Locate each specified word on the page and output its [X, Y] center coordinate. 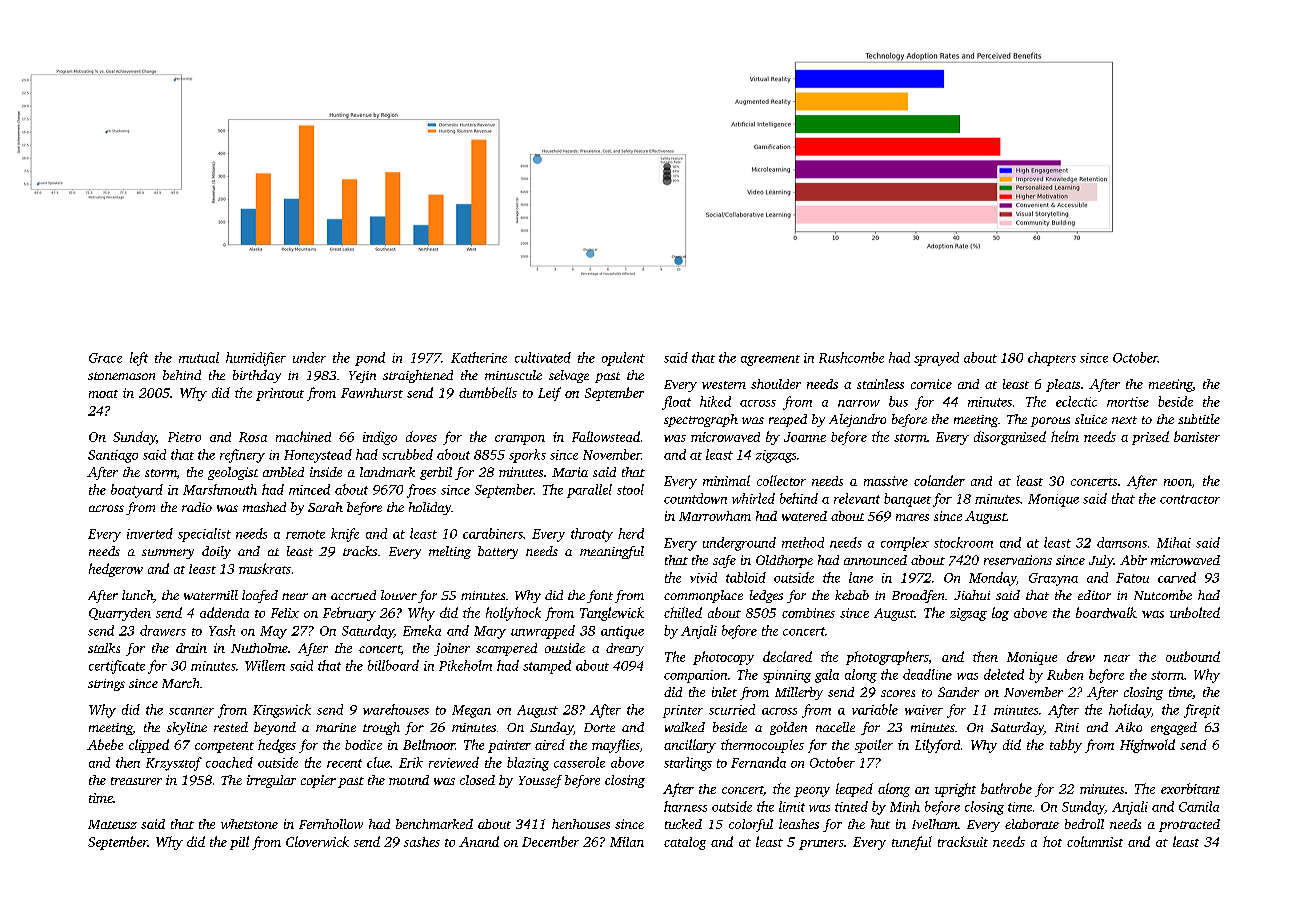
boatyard [137, 491]
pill [239, 843]
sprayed [936, 359]
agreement [770, 360]
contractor [1190, 499]
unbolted [1195, 612]
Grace [105, 358]
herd [631, 533]
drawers [163, 630]
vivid [703, 577]
